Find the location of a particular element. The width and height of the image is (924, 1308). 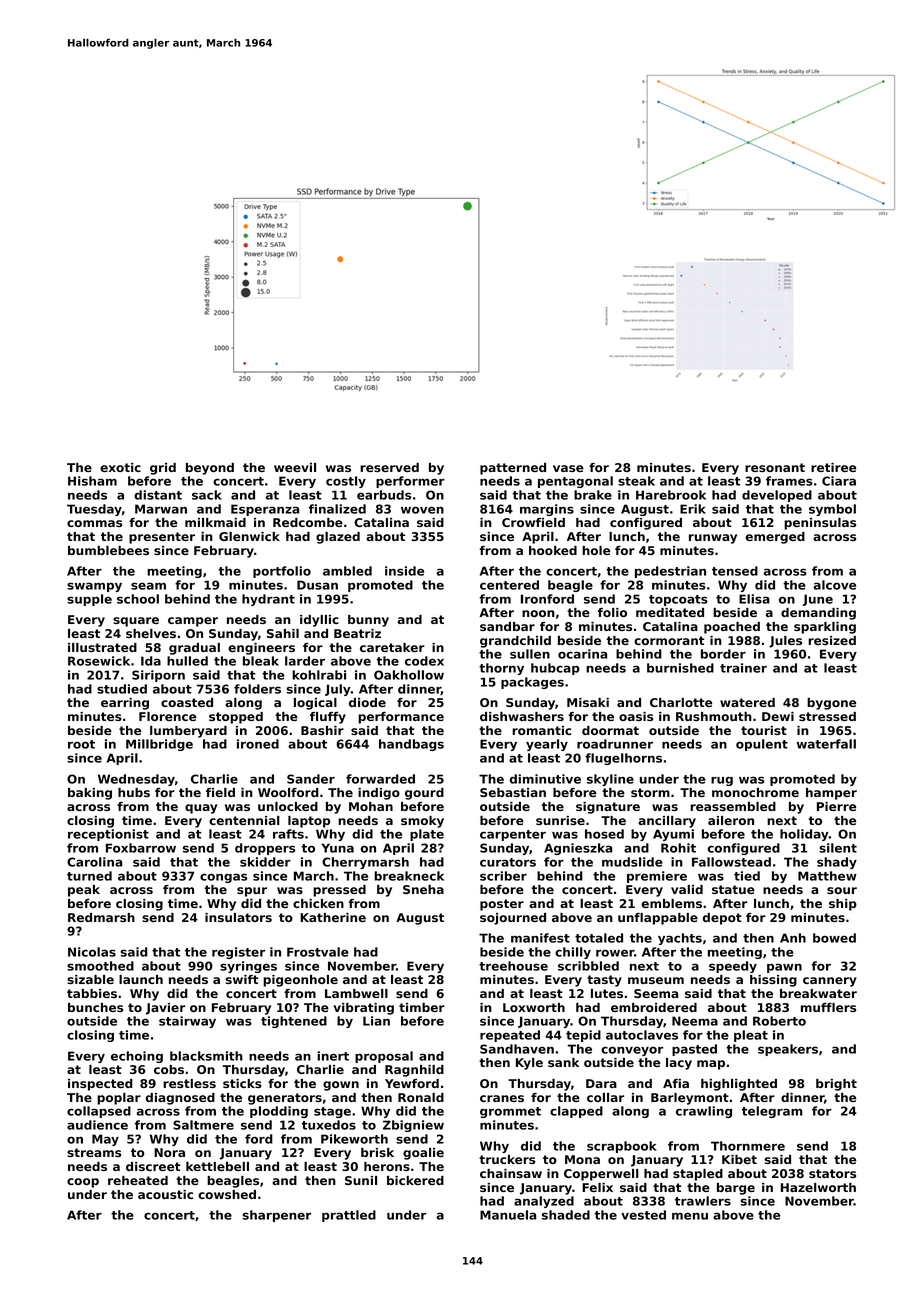

Rohit is located at coordinates (678, 848).
